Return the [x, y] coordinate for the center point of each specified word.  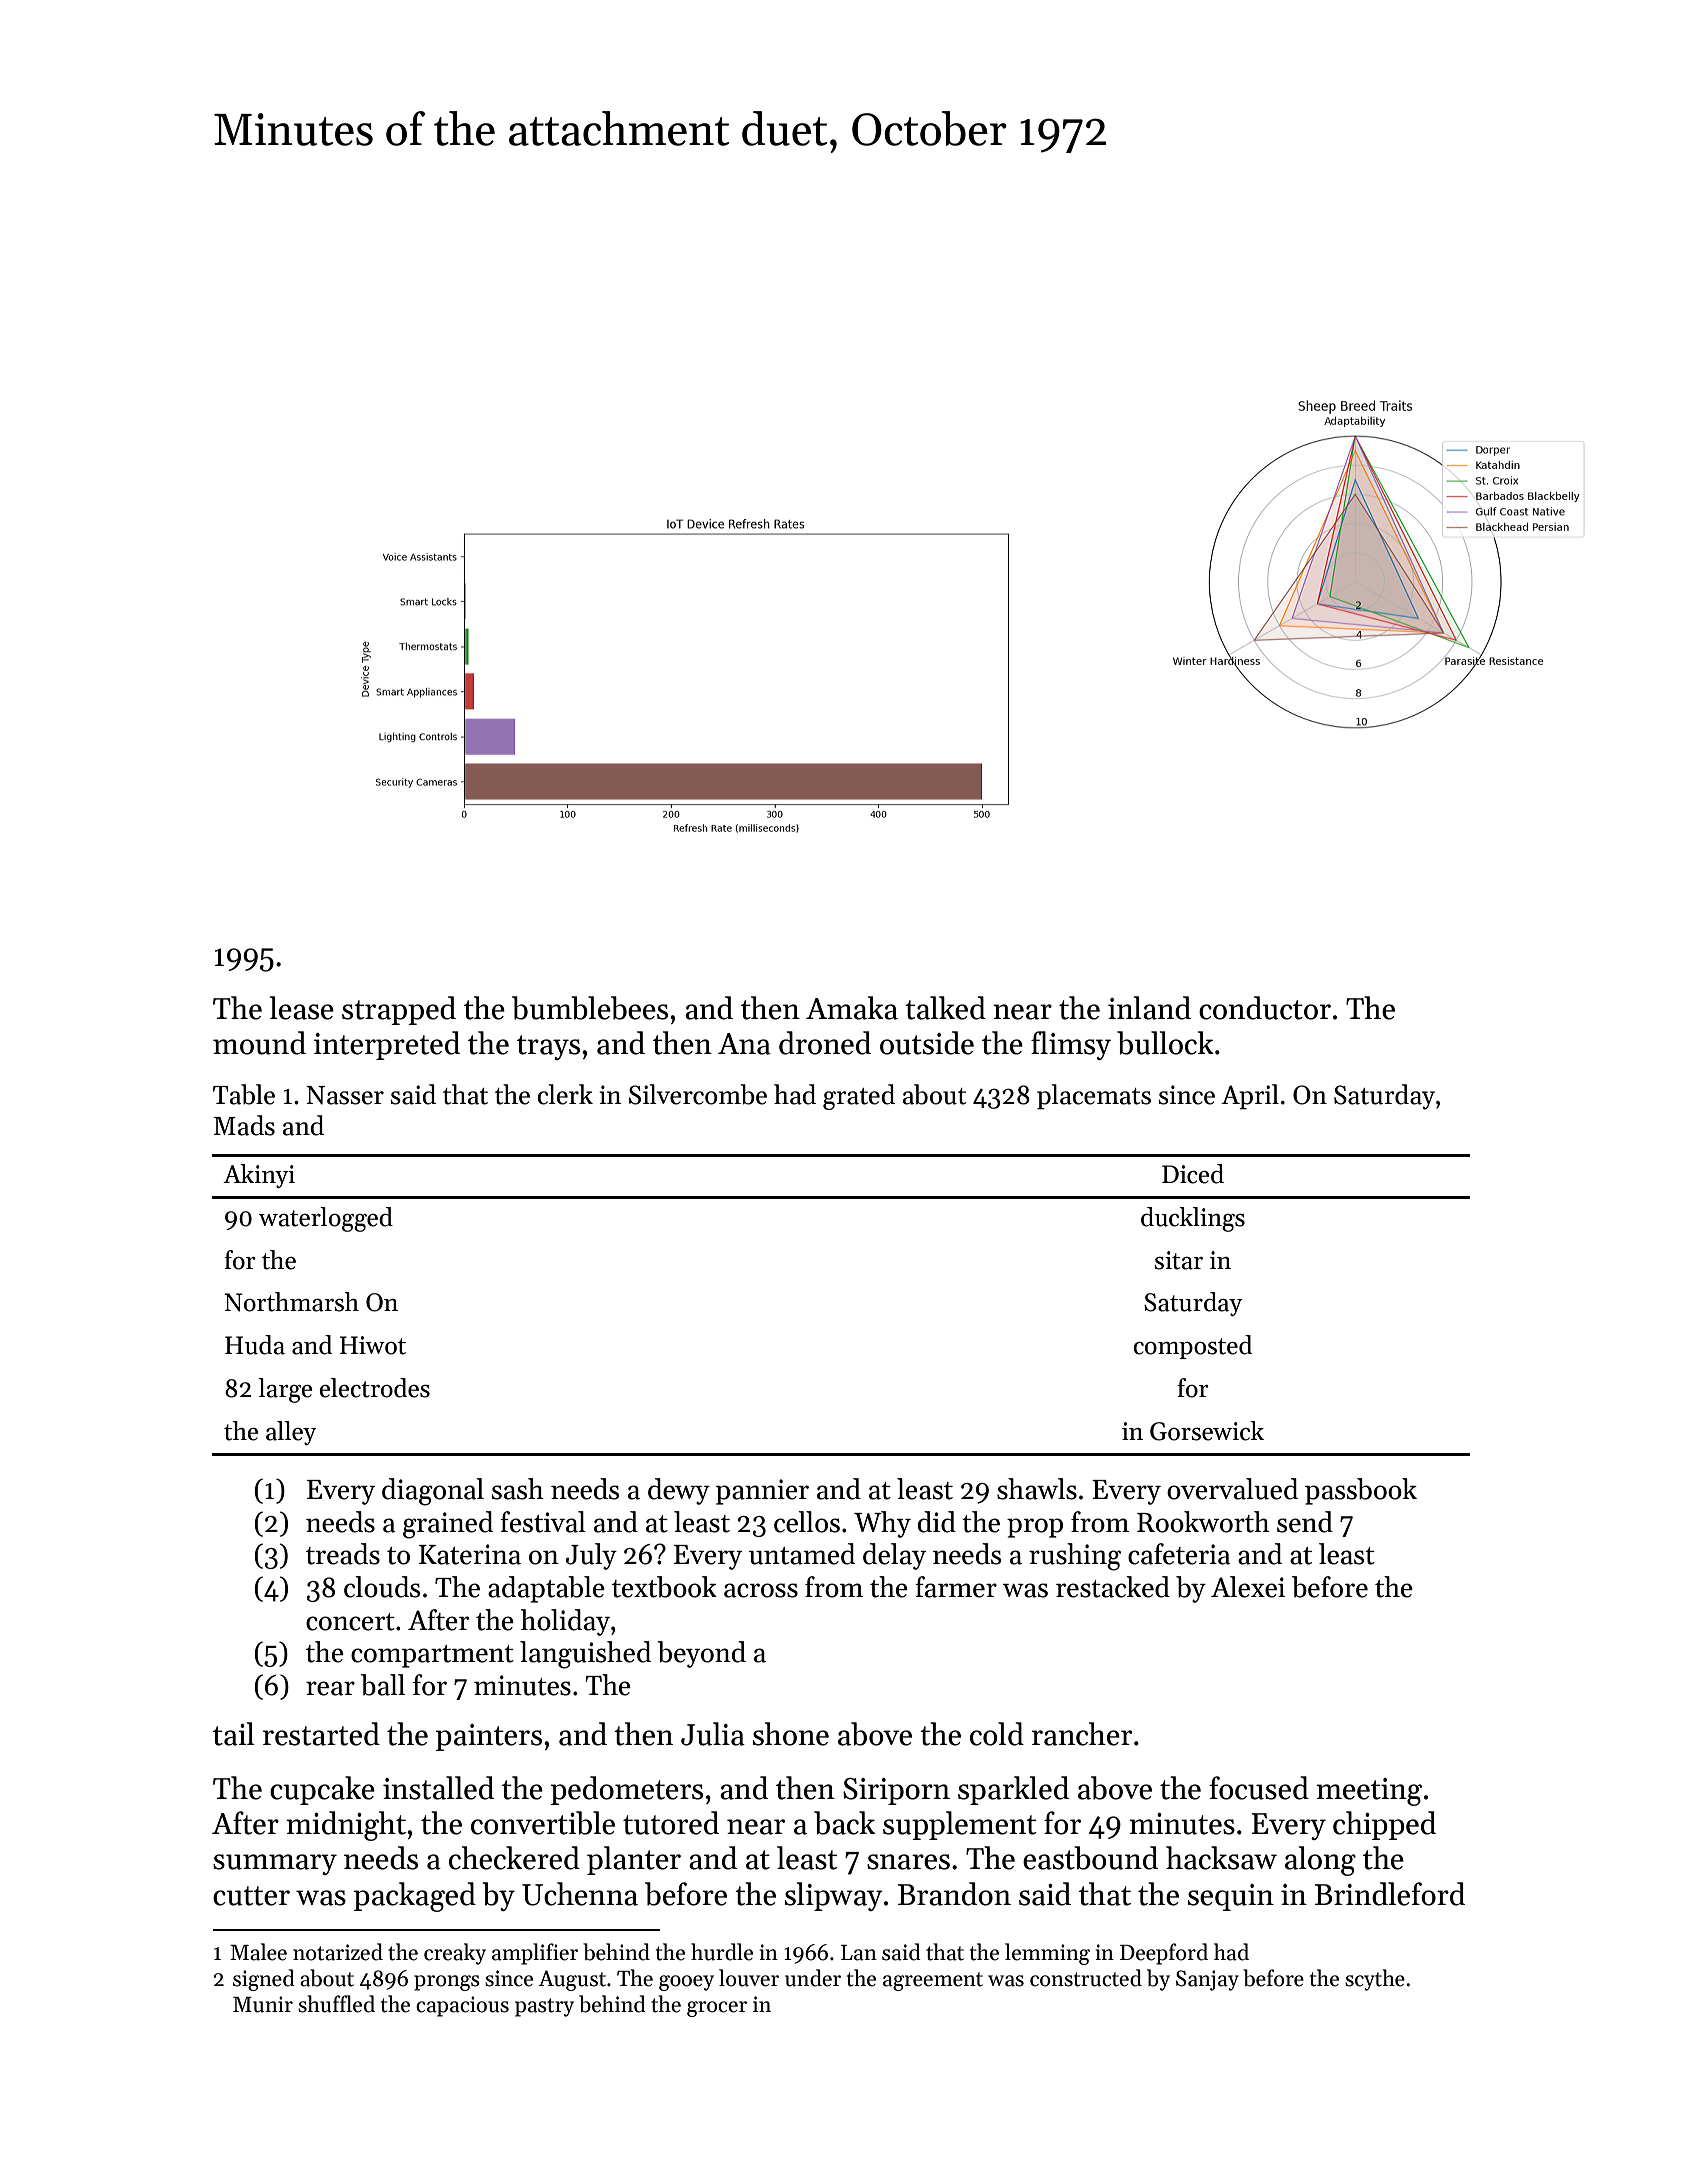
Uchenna [580, 1894]
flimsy [1071, 1045]
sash [518, 1489]
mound [259, 1043]
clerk [565, 1094]
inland [1149, 1008]
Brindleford [1390, 1894]
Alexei [1248, 1587]
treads [343, 1554]
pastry [544, 2007]
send [1305, 1522]
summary [275, 1864]
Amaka [852, 1008]
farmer [956, 1587]
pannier [762, 1492]
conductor [1265, 1008]
